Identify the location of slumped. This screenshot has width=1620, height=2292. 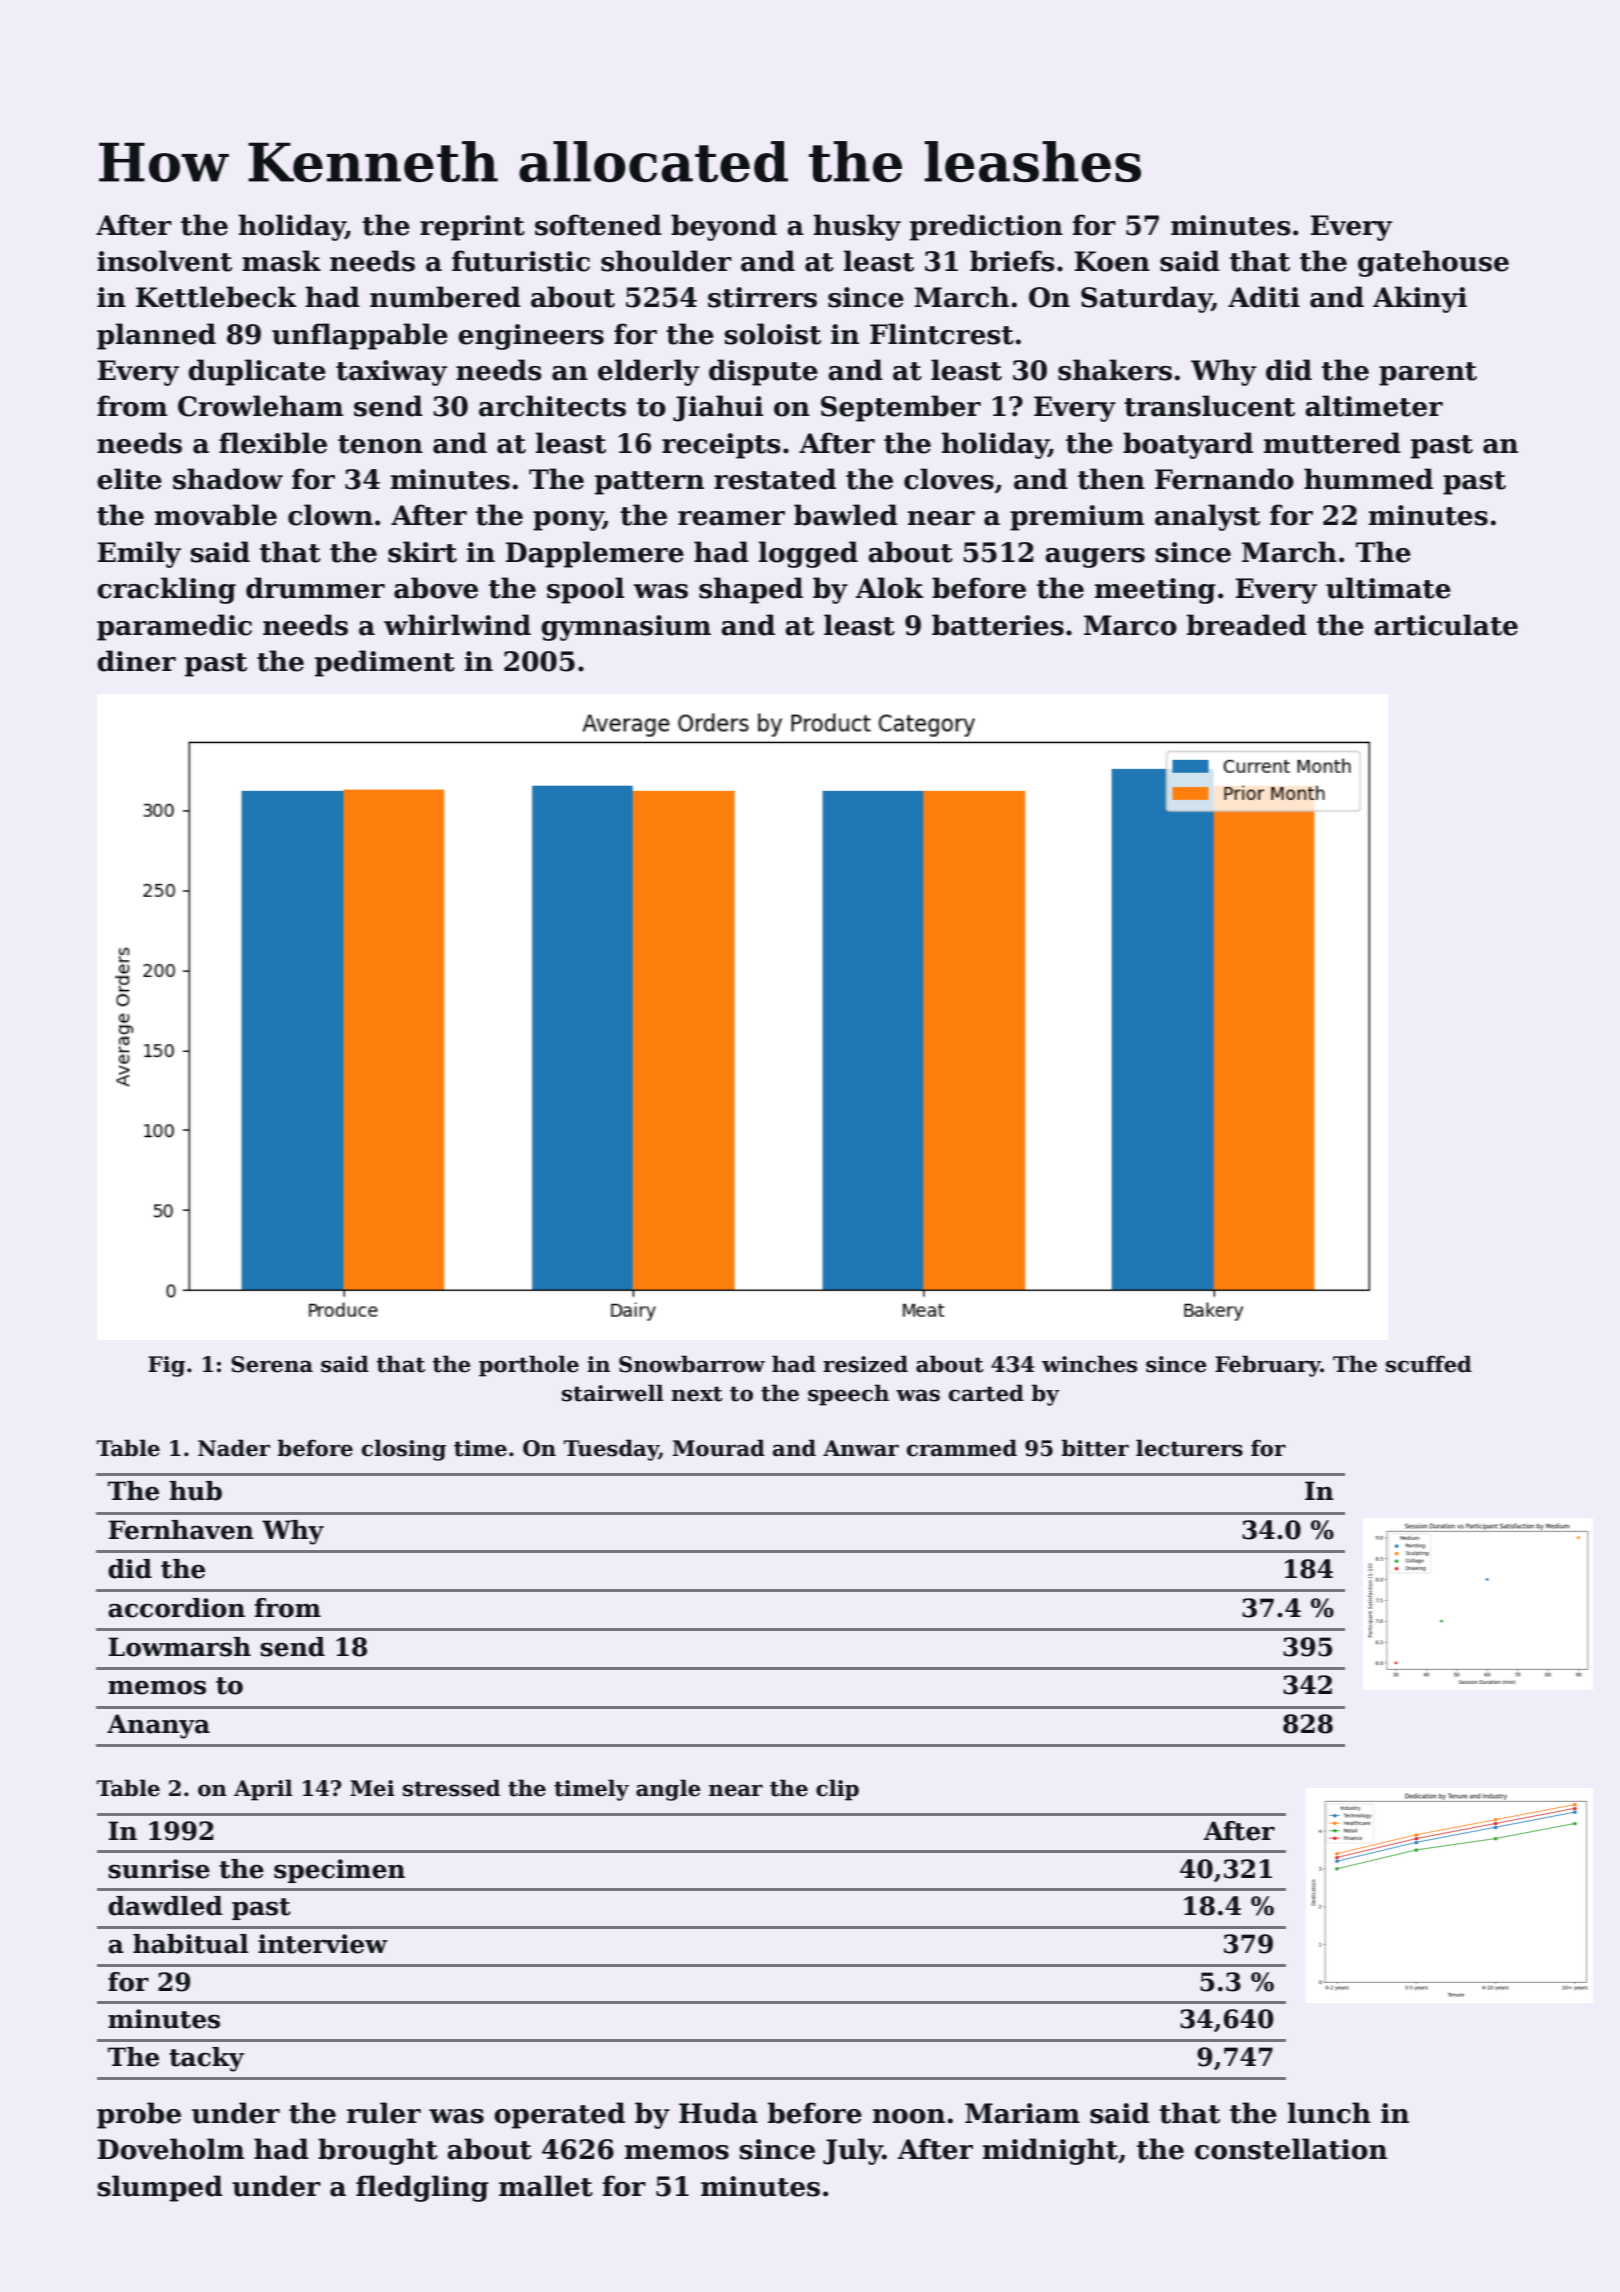
(160, 2188).
